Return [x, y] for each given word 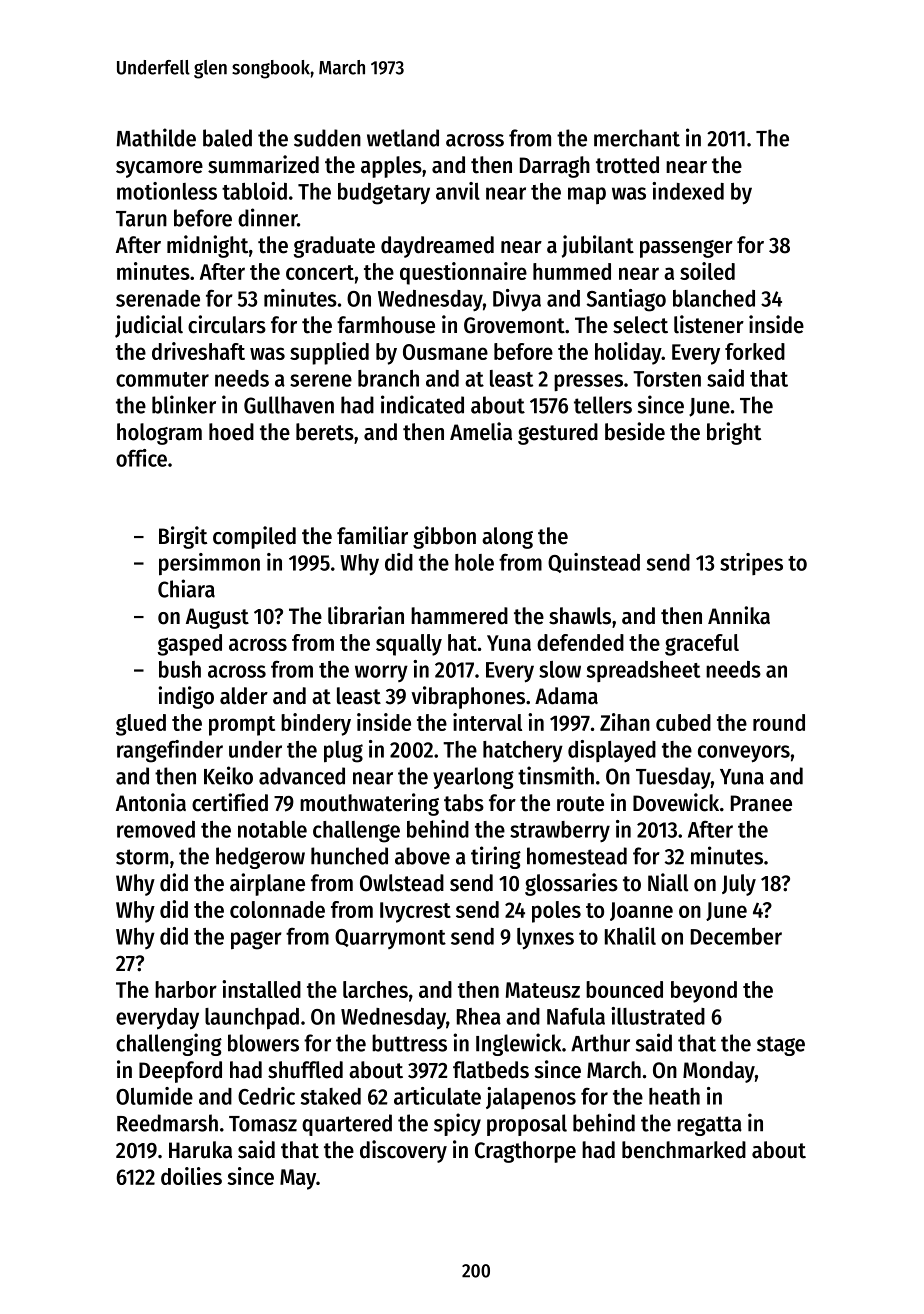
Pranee [761, 803]
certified [230, 802]
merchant [637, 138]
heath [674, 1096]
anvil [458, 191]
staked [331, 1096]
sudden [327, 138]
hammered [459, 616]
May [298, 1179]
